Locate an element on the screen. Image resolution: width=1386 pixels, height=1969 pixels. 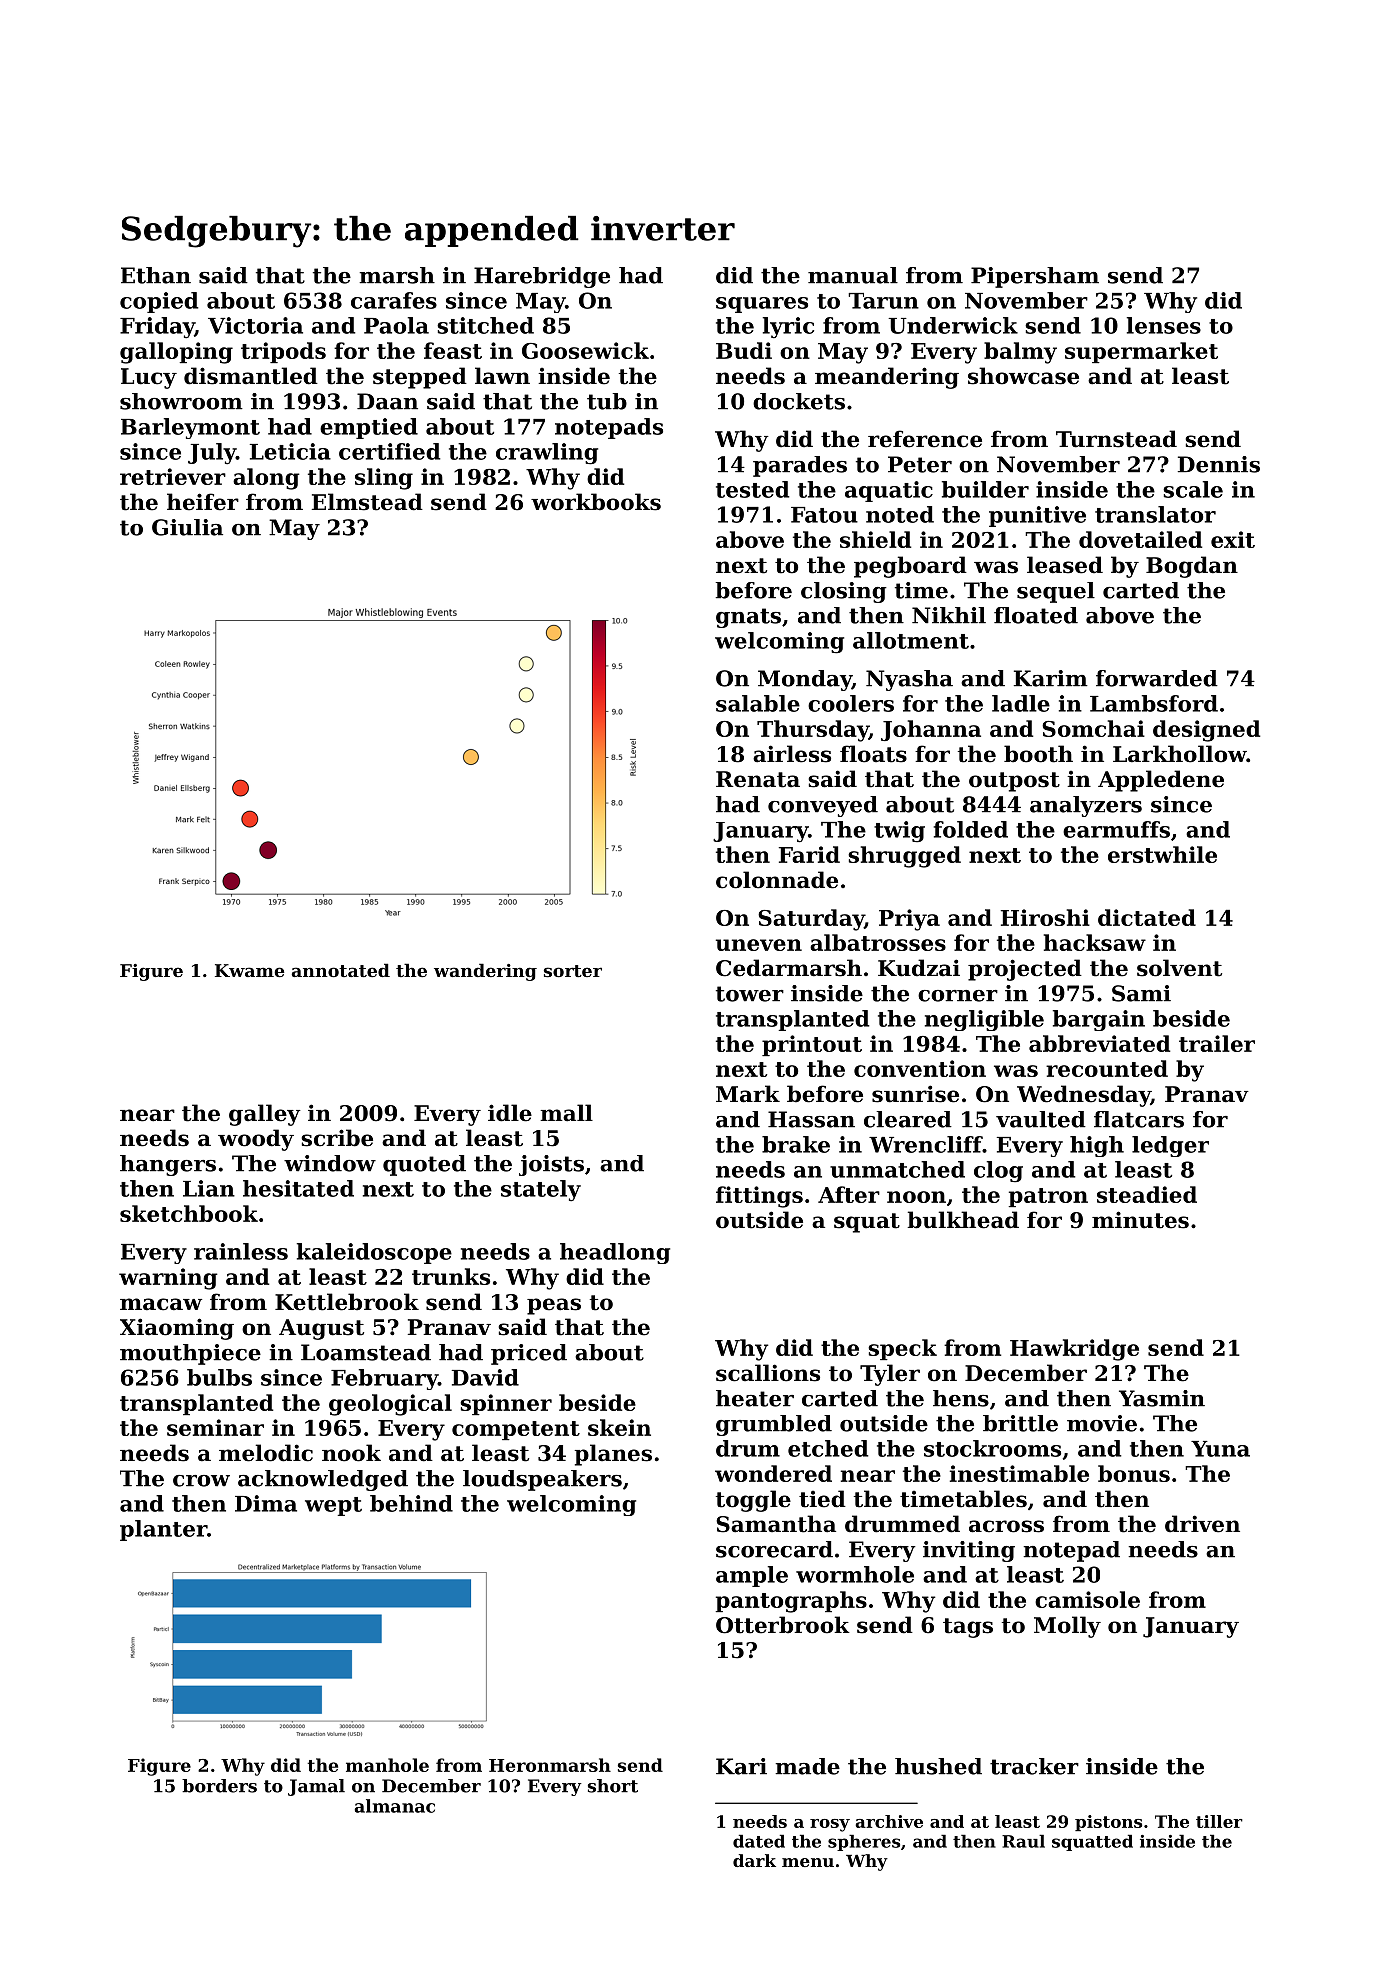
Elmstead is located at coordinates (367, 502).
